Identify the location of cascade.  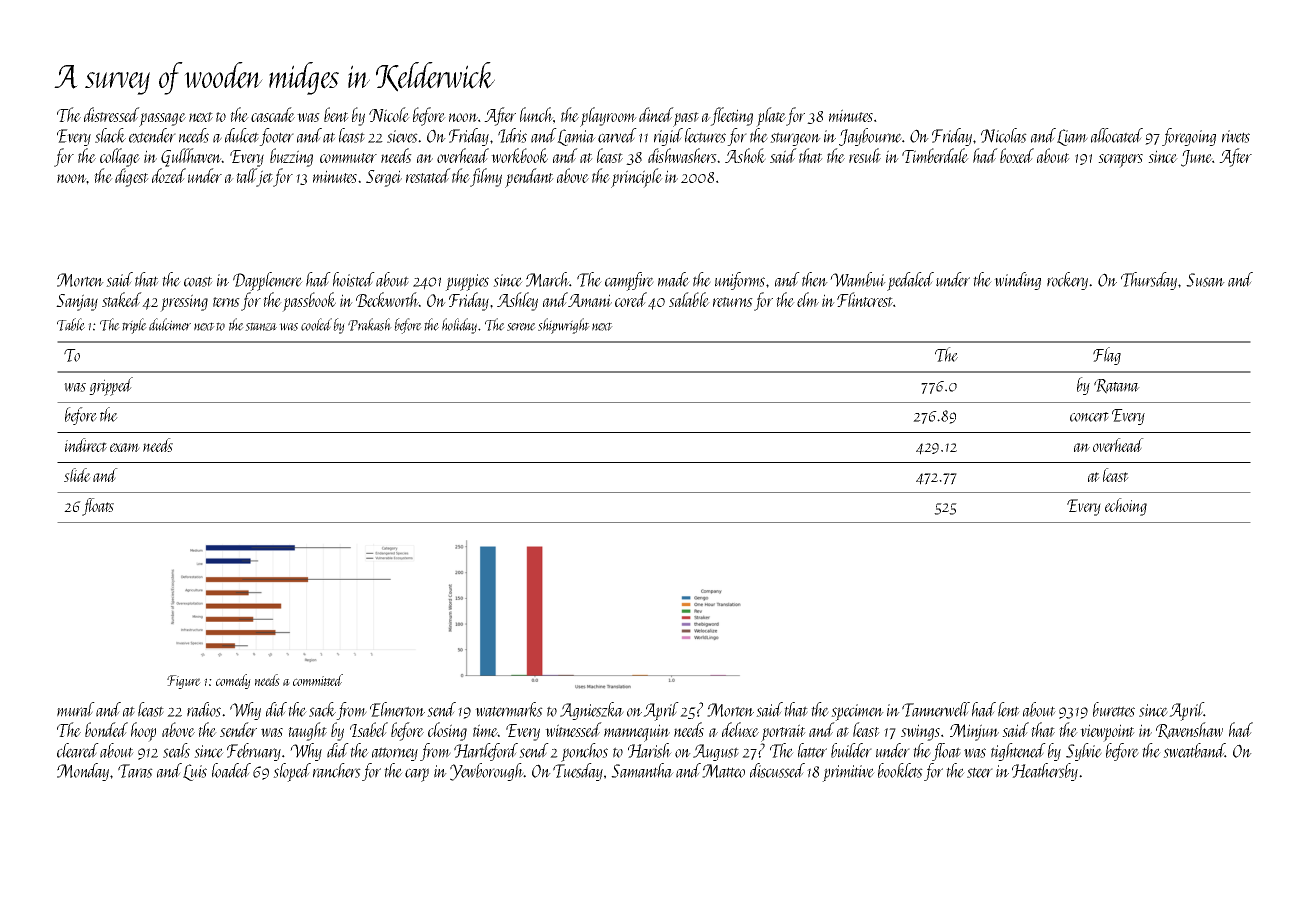
(273, 114).
